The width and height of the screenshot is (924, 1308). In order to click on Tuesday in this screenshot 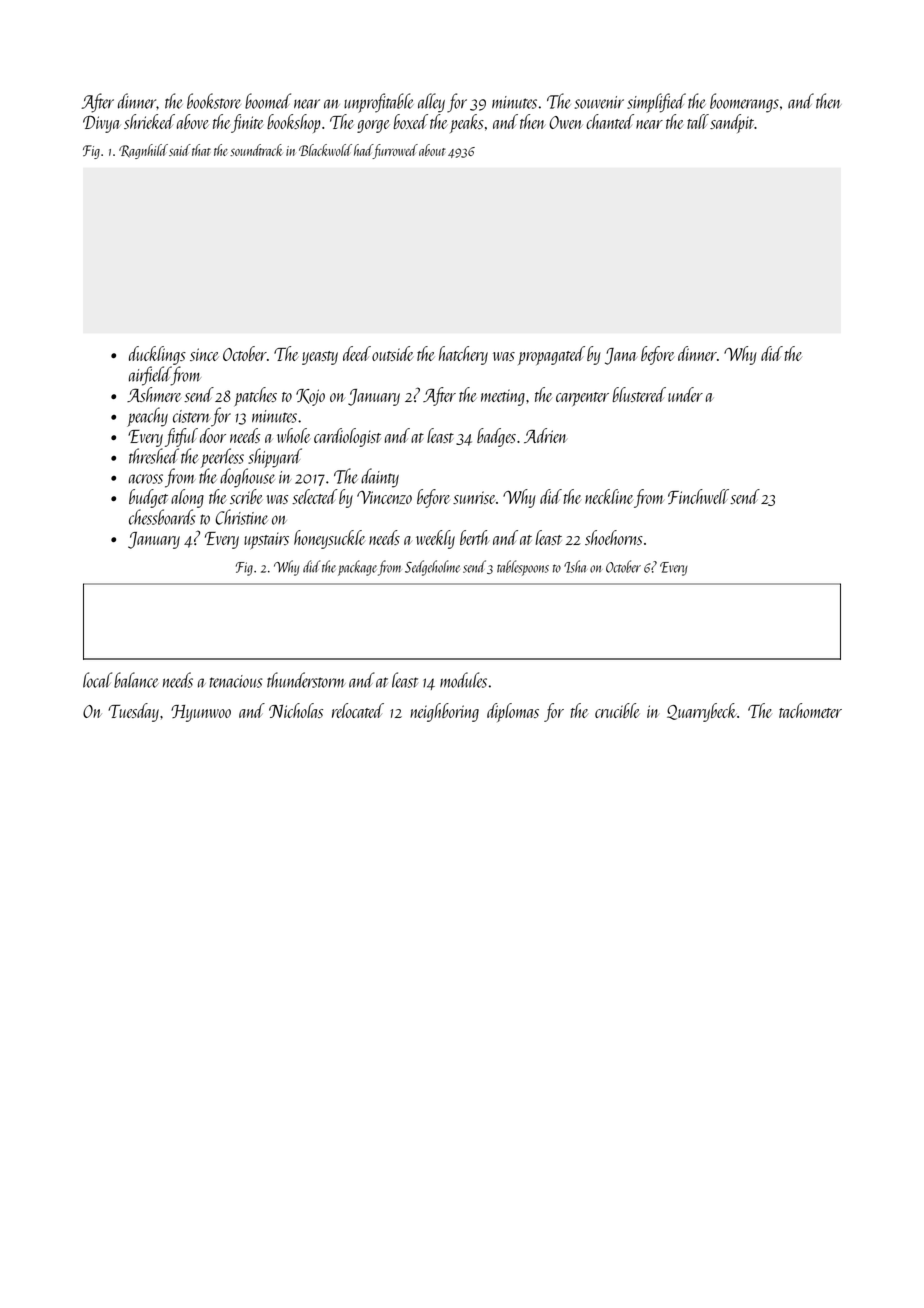, I will do `click(133, 712)`.
